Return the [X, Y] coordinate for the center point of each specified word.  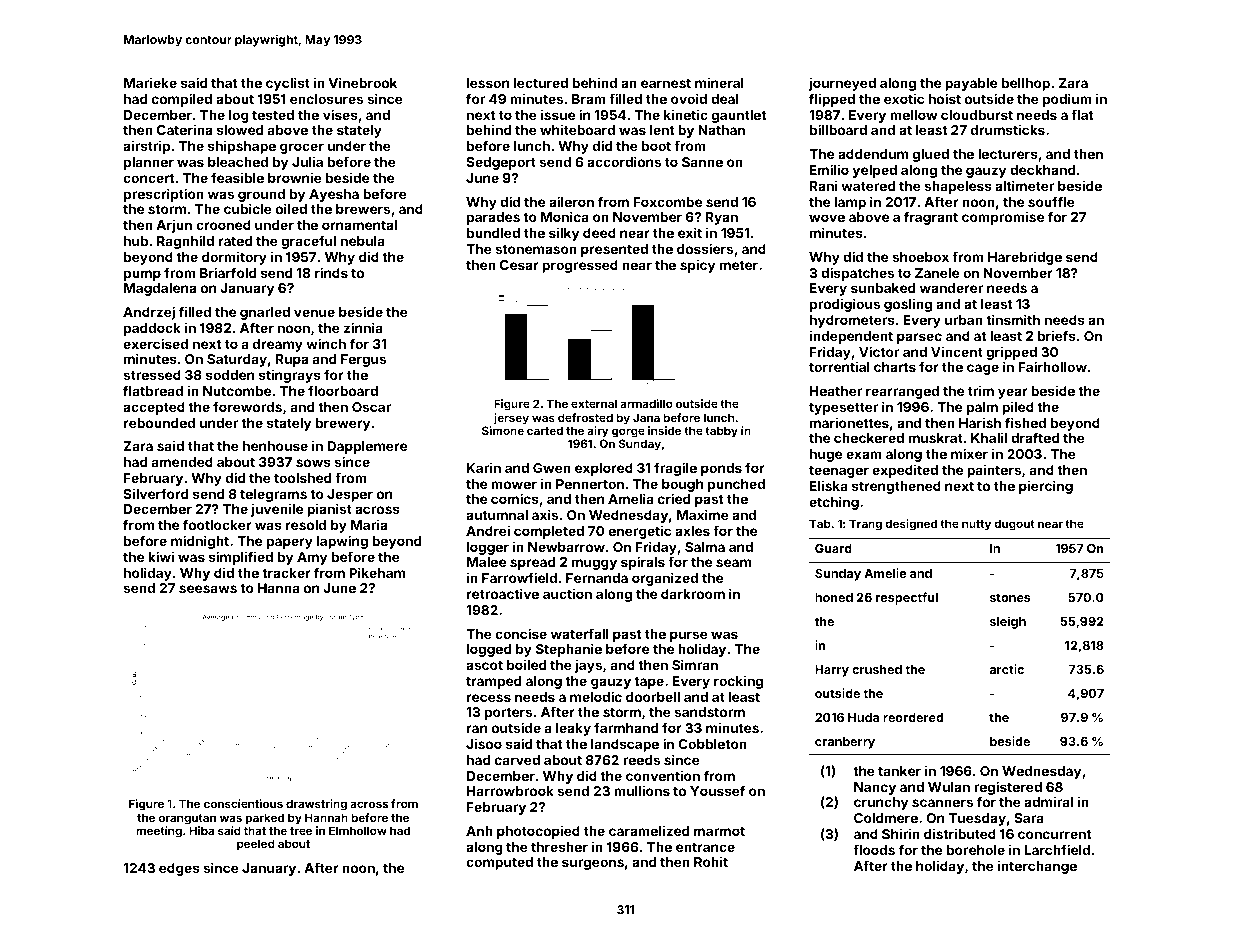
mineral [719, 82]
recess [489, 698]
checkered [869, 438]
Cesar [519, 265]
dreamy [278, 345]
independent [851, 337]
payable [971, 84]
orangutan [187, 819]
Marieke [150, 82]
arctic [1006, 669]
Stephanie [569, 650]
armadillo [646, 403]
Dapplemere [367, 447]
